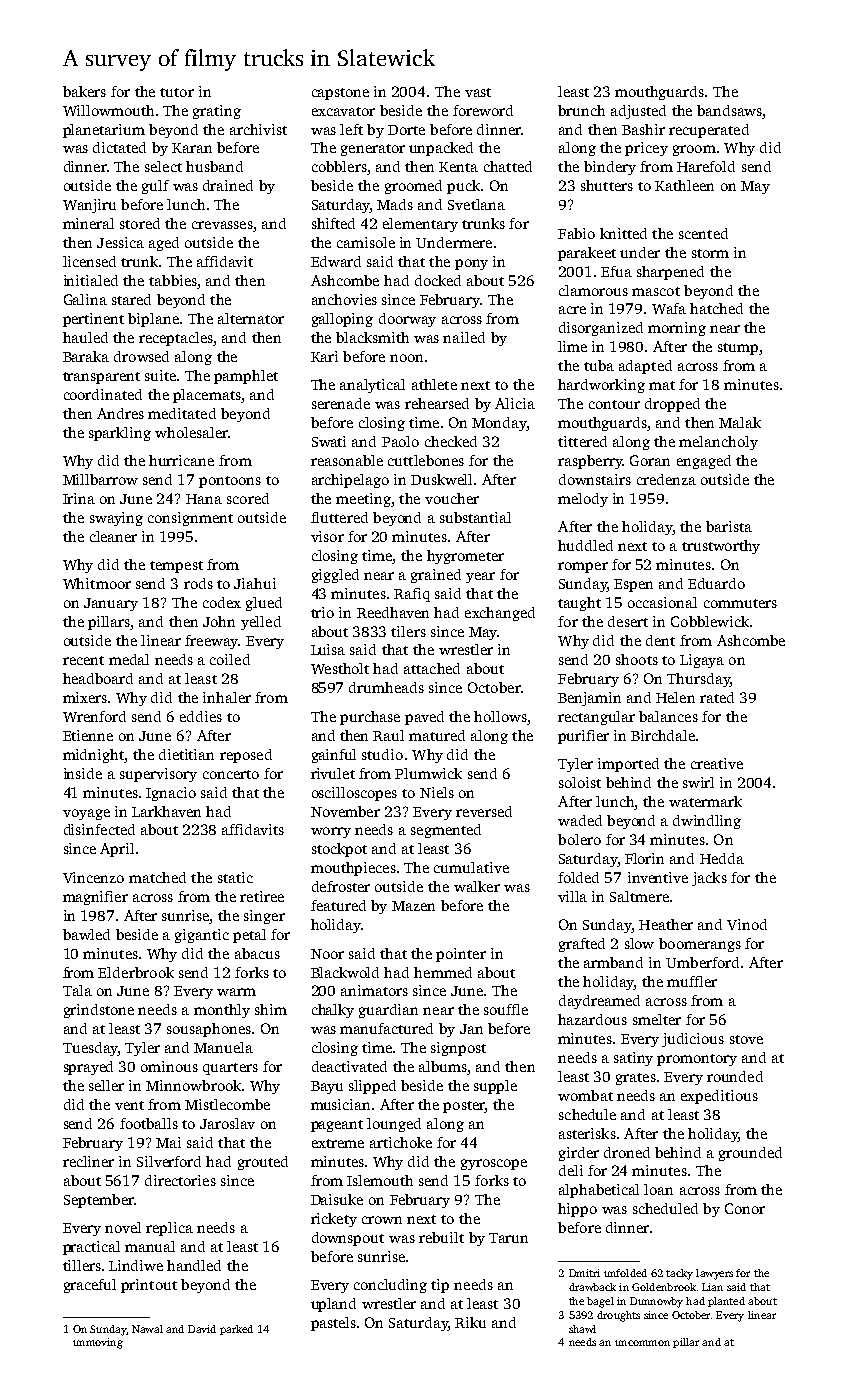 This screenshot has width=849, height=1400. I want to click on dent, so click(660, 640).
